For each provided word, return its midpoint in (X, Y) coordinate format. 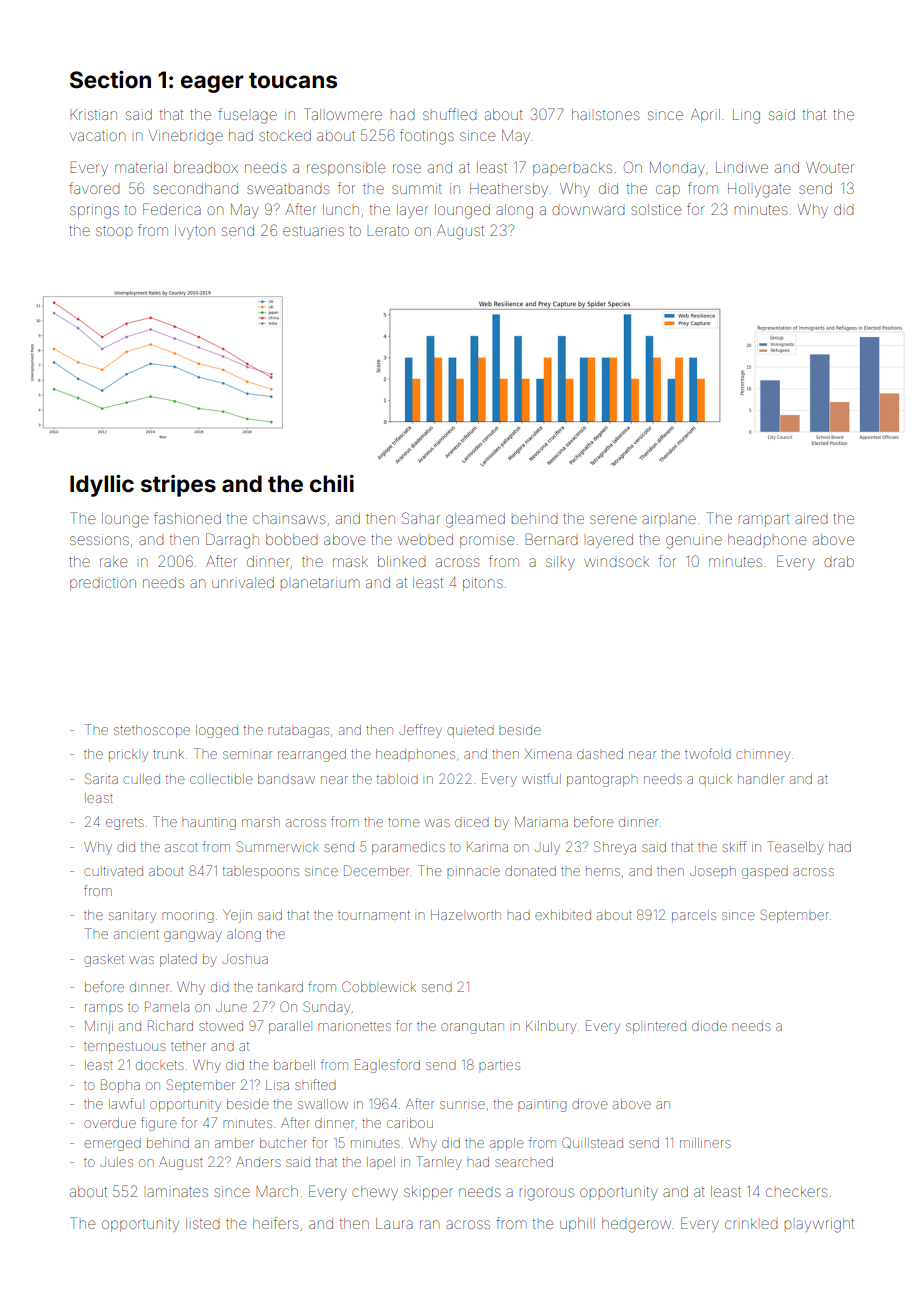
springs (94, 211)
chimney (763, 756)
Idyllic (102, 485)
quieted (470, 732)
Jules (116, 1162)
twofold (708, 753)
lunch (341, 209)
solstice (656, 209)
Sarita (101, 778)
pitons (483, 584)
